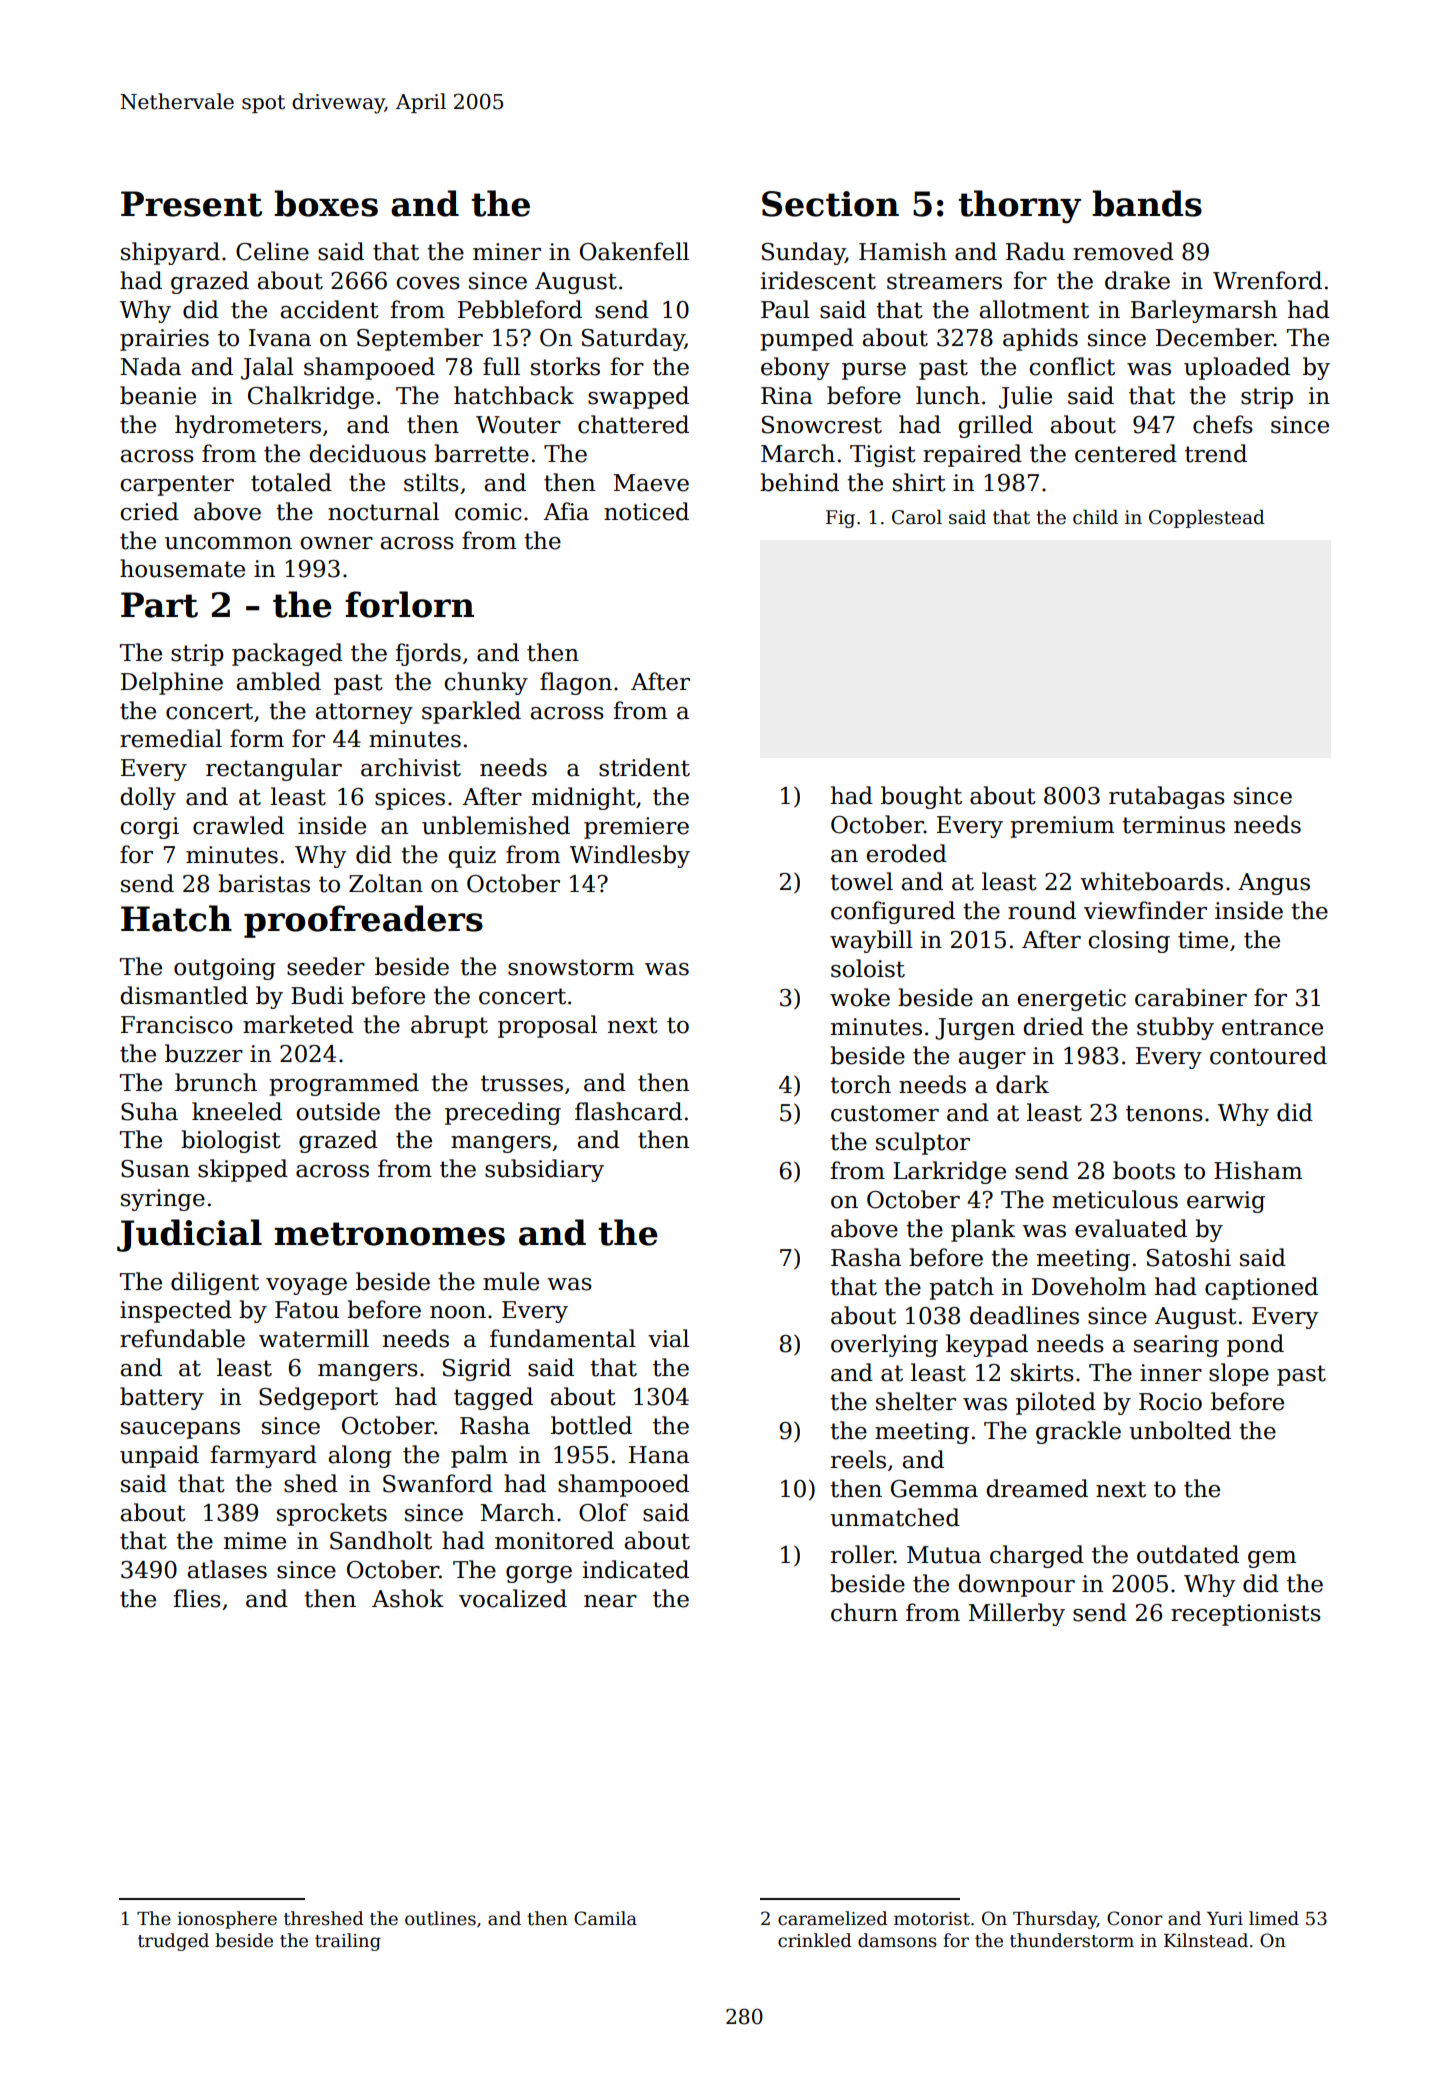  What do you see at coordinates (164, 340) in the document?
I see `prairies` at bounding box center [164, 340].
